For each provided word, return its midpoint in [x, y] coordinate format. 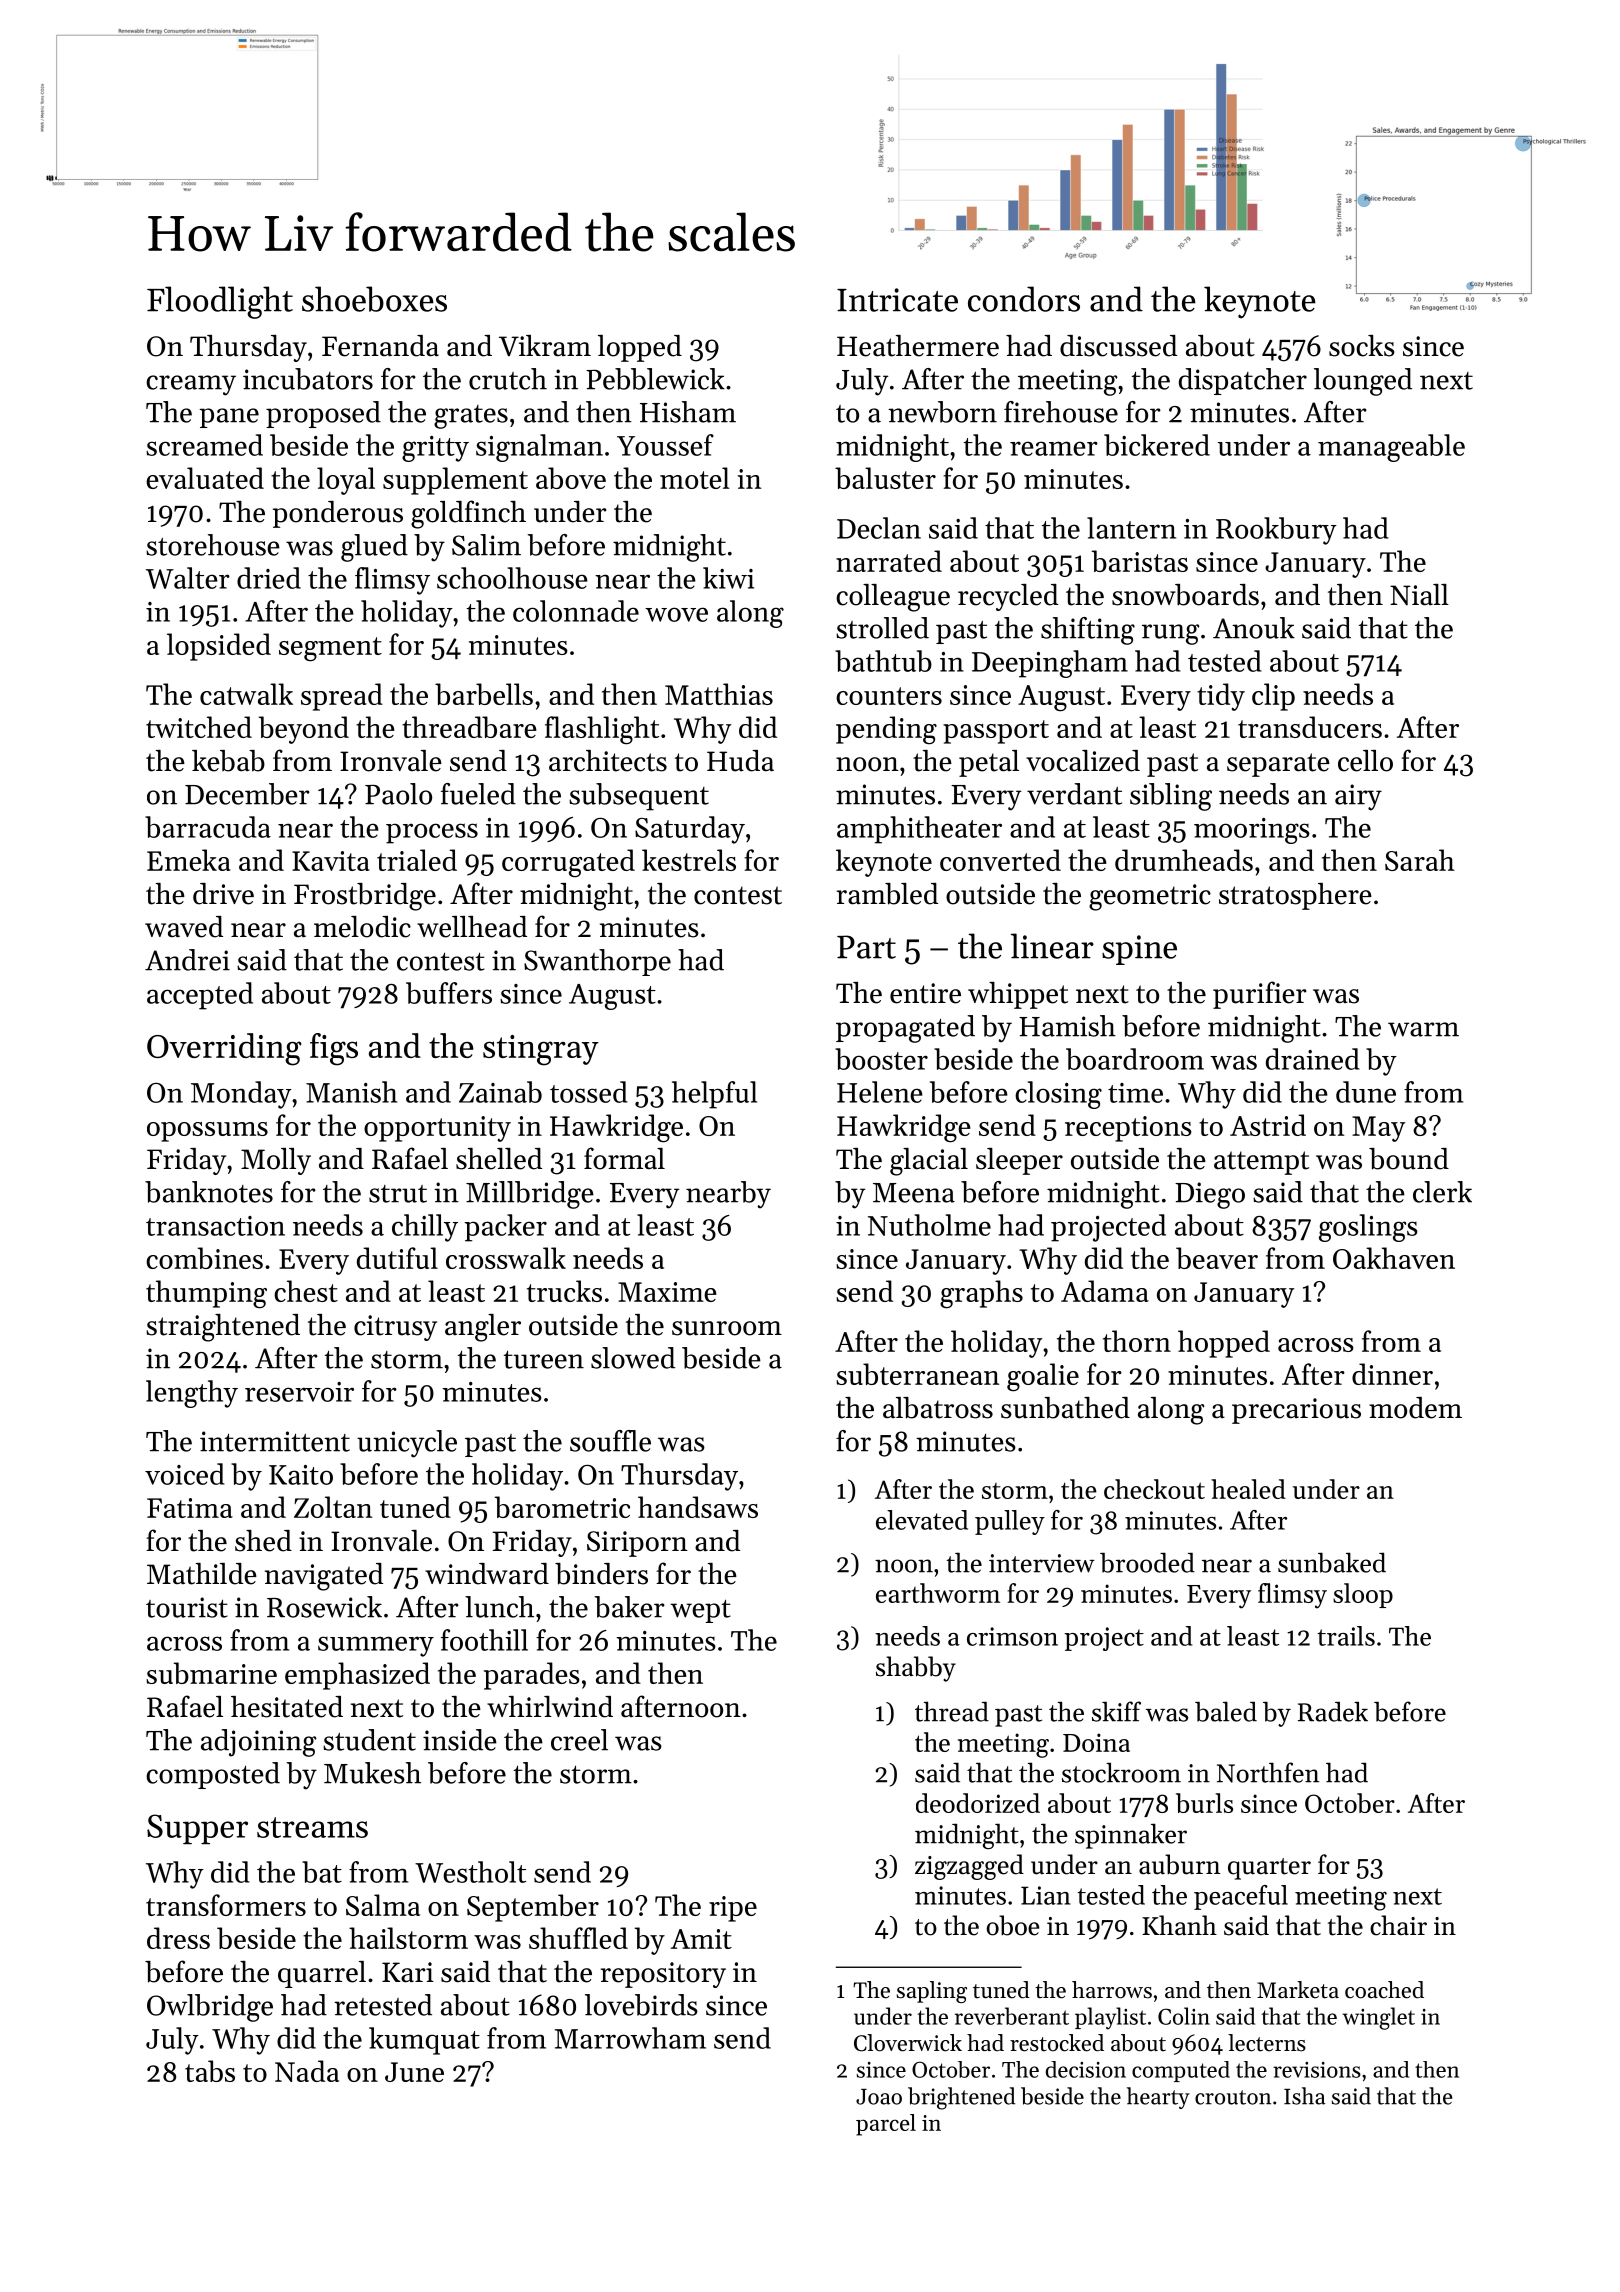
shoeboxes [374, 299]
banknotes [209, 1192]
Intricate [897, 300]
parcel [886, 2125]
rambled [887, 894]
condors [1024, 299]
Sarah [1420, 860]
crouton [1233, 2097]
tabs [210, 2071]
